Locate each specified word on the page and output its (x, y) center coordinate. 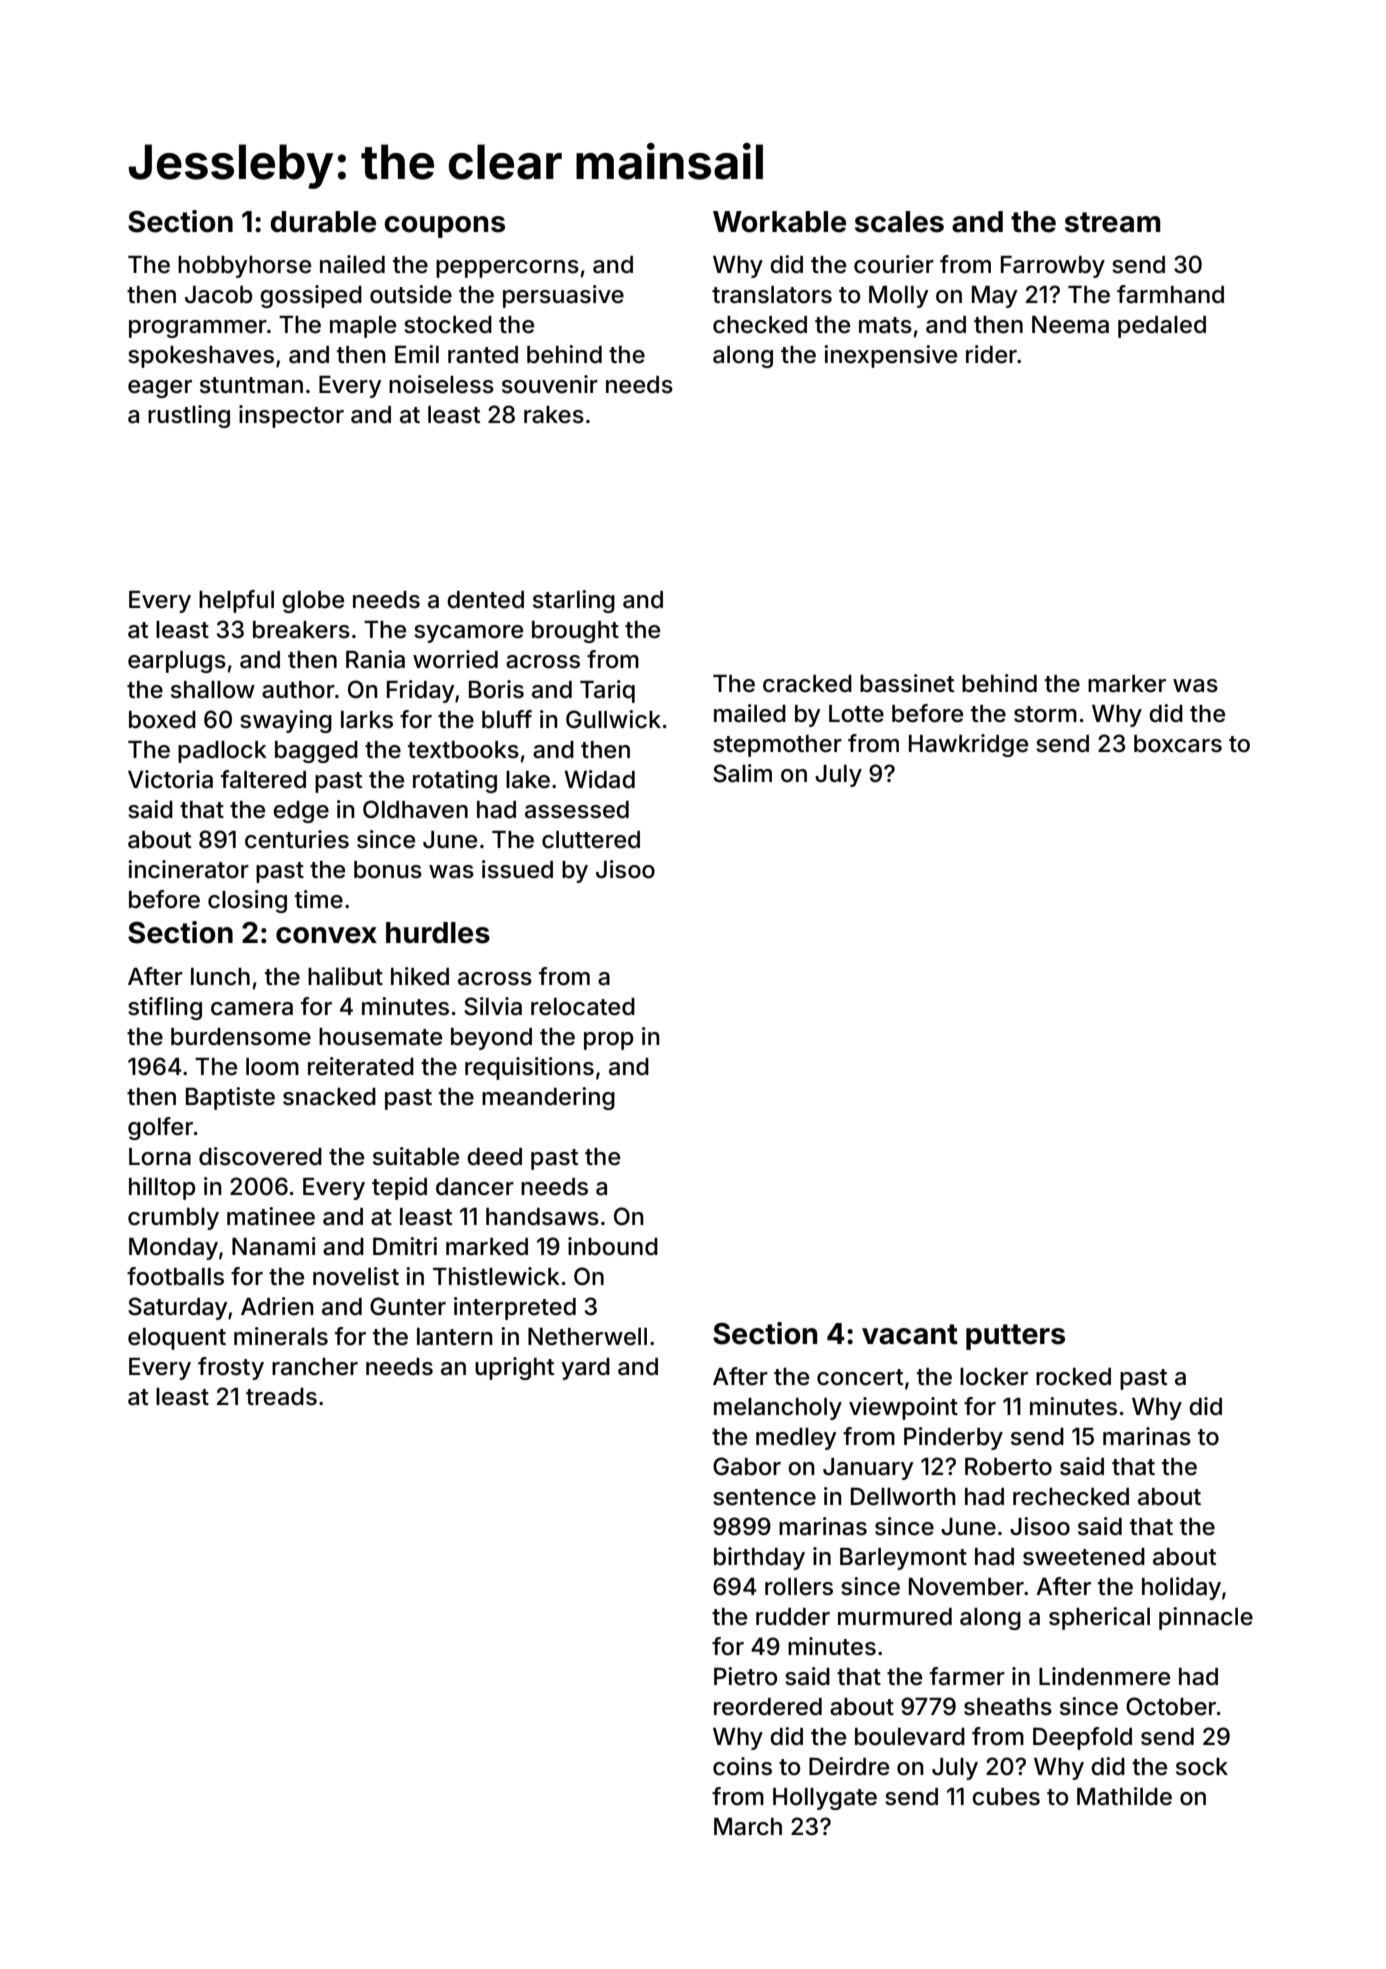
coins (742, 1766)
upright (514, 1368)
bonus (388, 870)
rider (991, 354)
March (748, 1827)
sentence (764, 1497)
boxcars (1178, 744)
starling (574, 601)
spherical (1099, 1618)
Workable (779, 222)
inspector (291, 416)
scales (899, 222)
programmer (198, 329)
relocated (583, 1007)
